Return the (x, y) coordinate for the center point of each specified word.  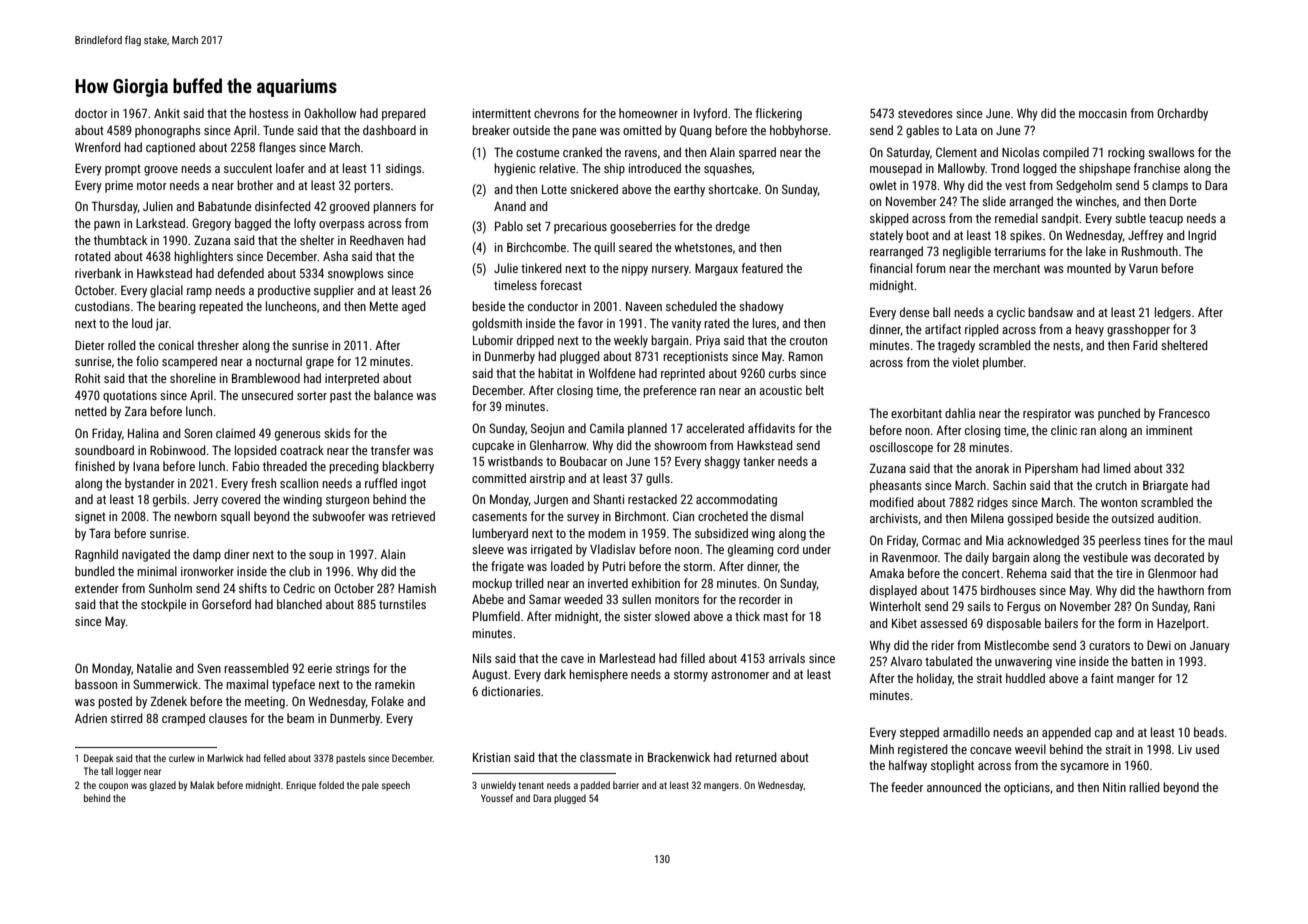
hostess (269, 113)
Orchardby (1182, 114)
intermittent (502, 113)
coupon (113, 787)
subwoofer (338, 516)
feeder (907, 787)
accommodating (736, 500)
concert (981, 573)
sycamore (1084, 768)
